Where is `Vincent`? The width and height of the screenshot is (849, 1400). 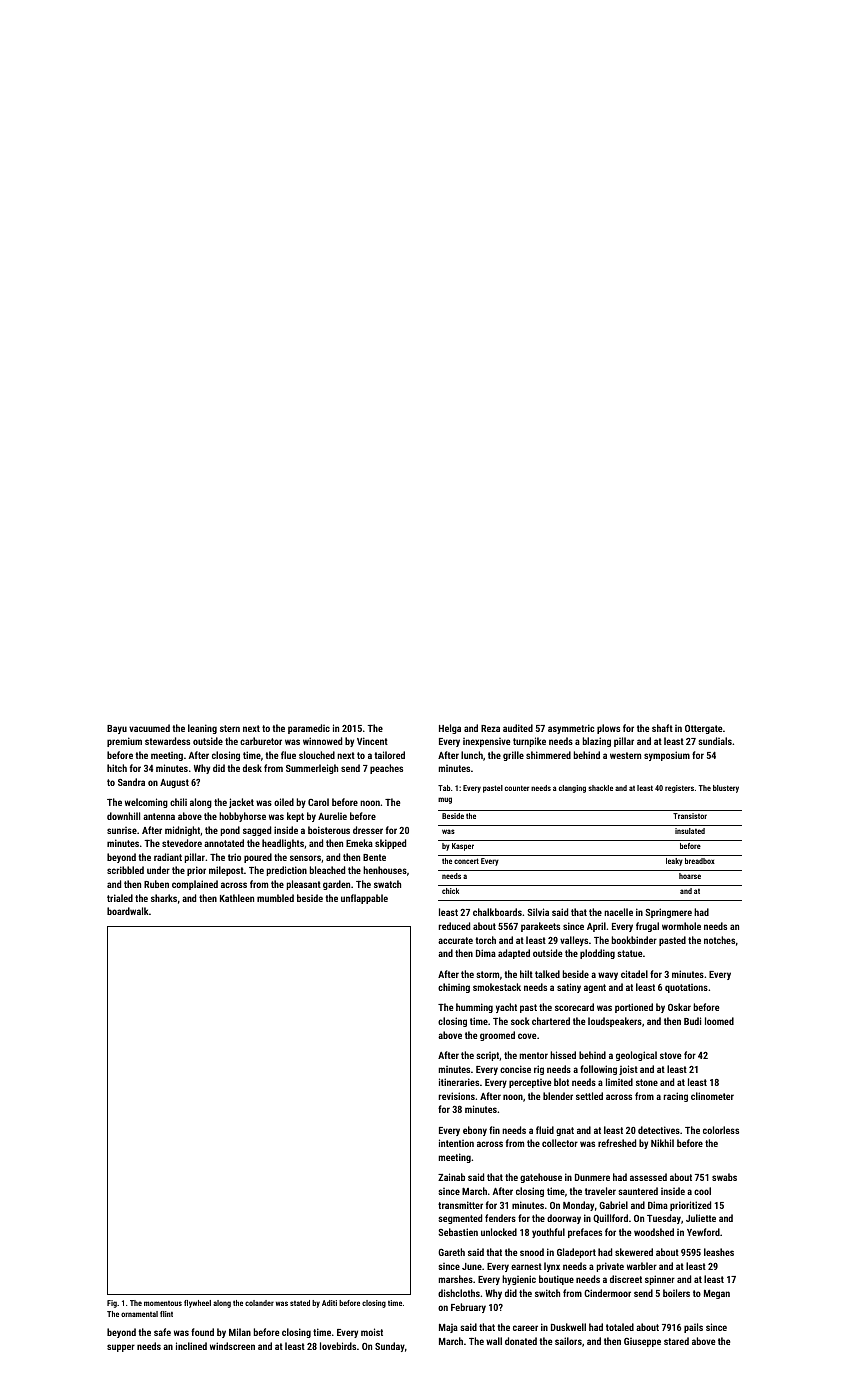
Vincent is located at coordinates (372, 741).
